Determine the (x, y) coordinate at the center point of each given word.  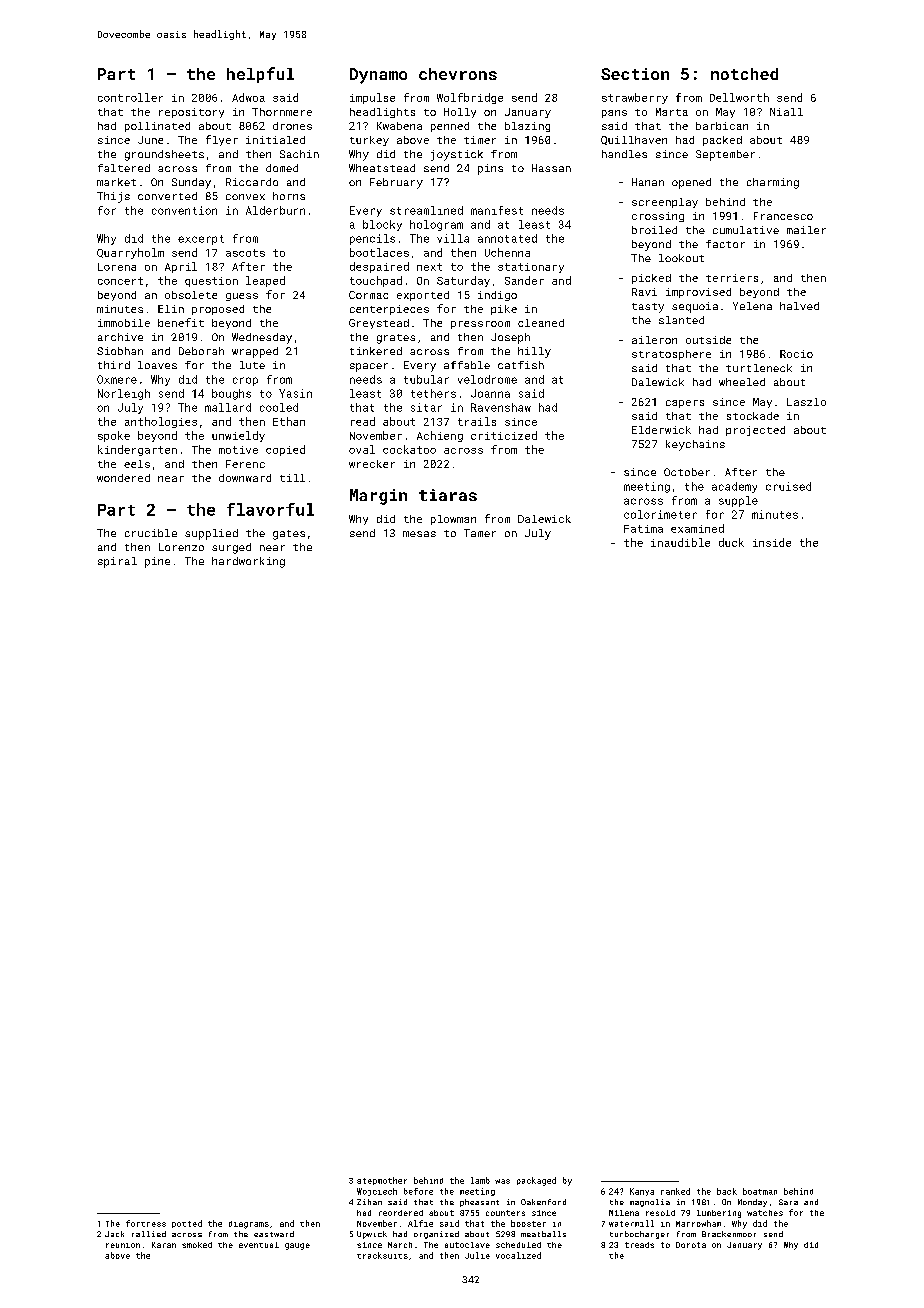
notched (744, 74)
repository (191, 113)
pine (157, 562)
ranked (675, 1191)
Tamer (480, 533)
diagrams (249, 1225)
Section (635, 74)
